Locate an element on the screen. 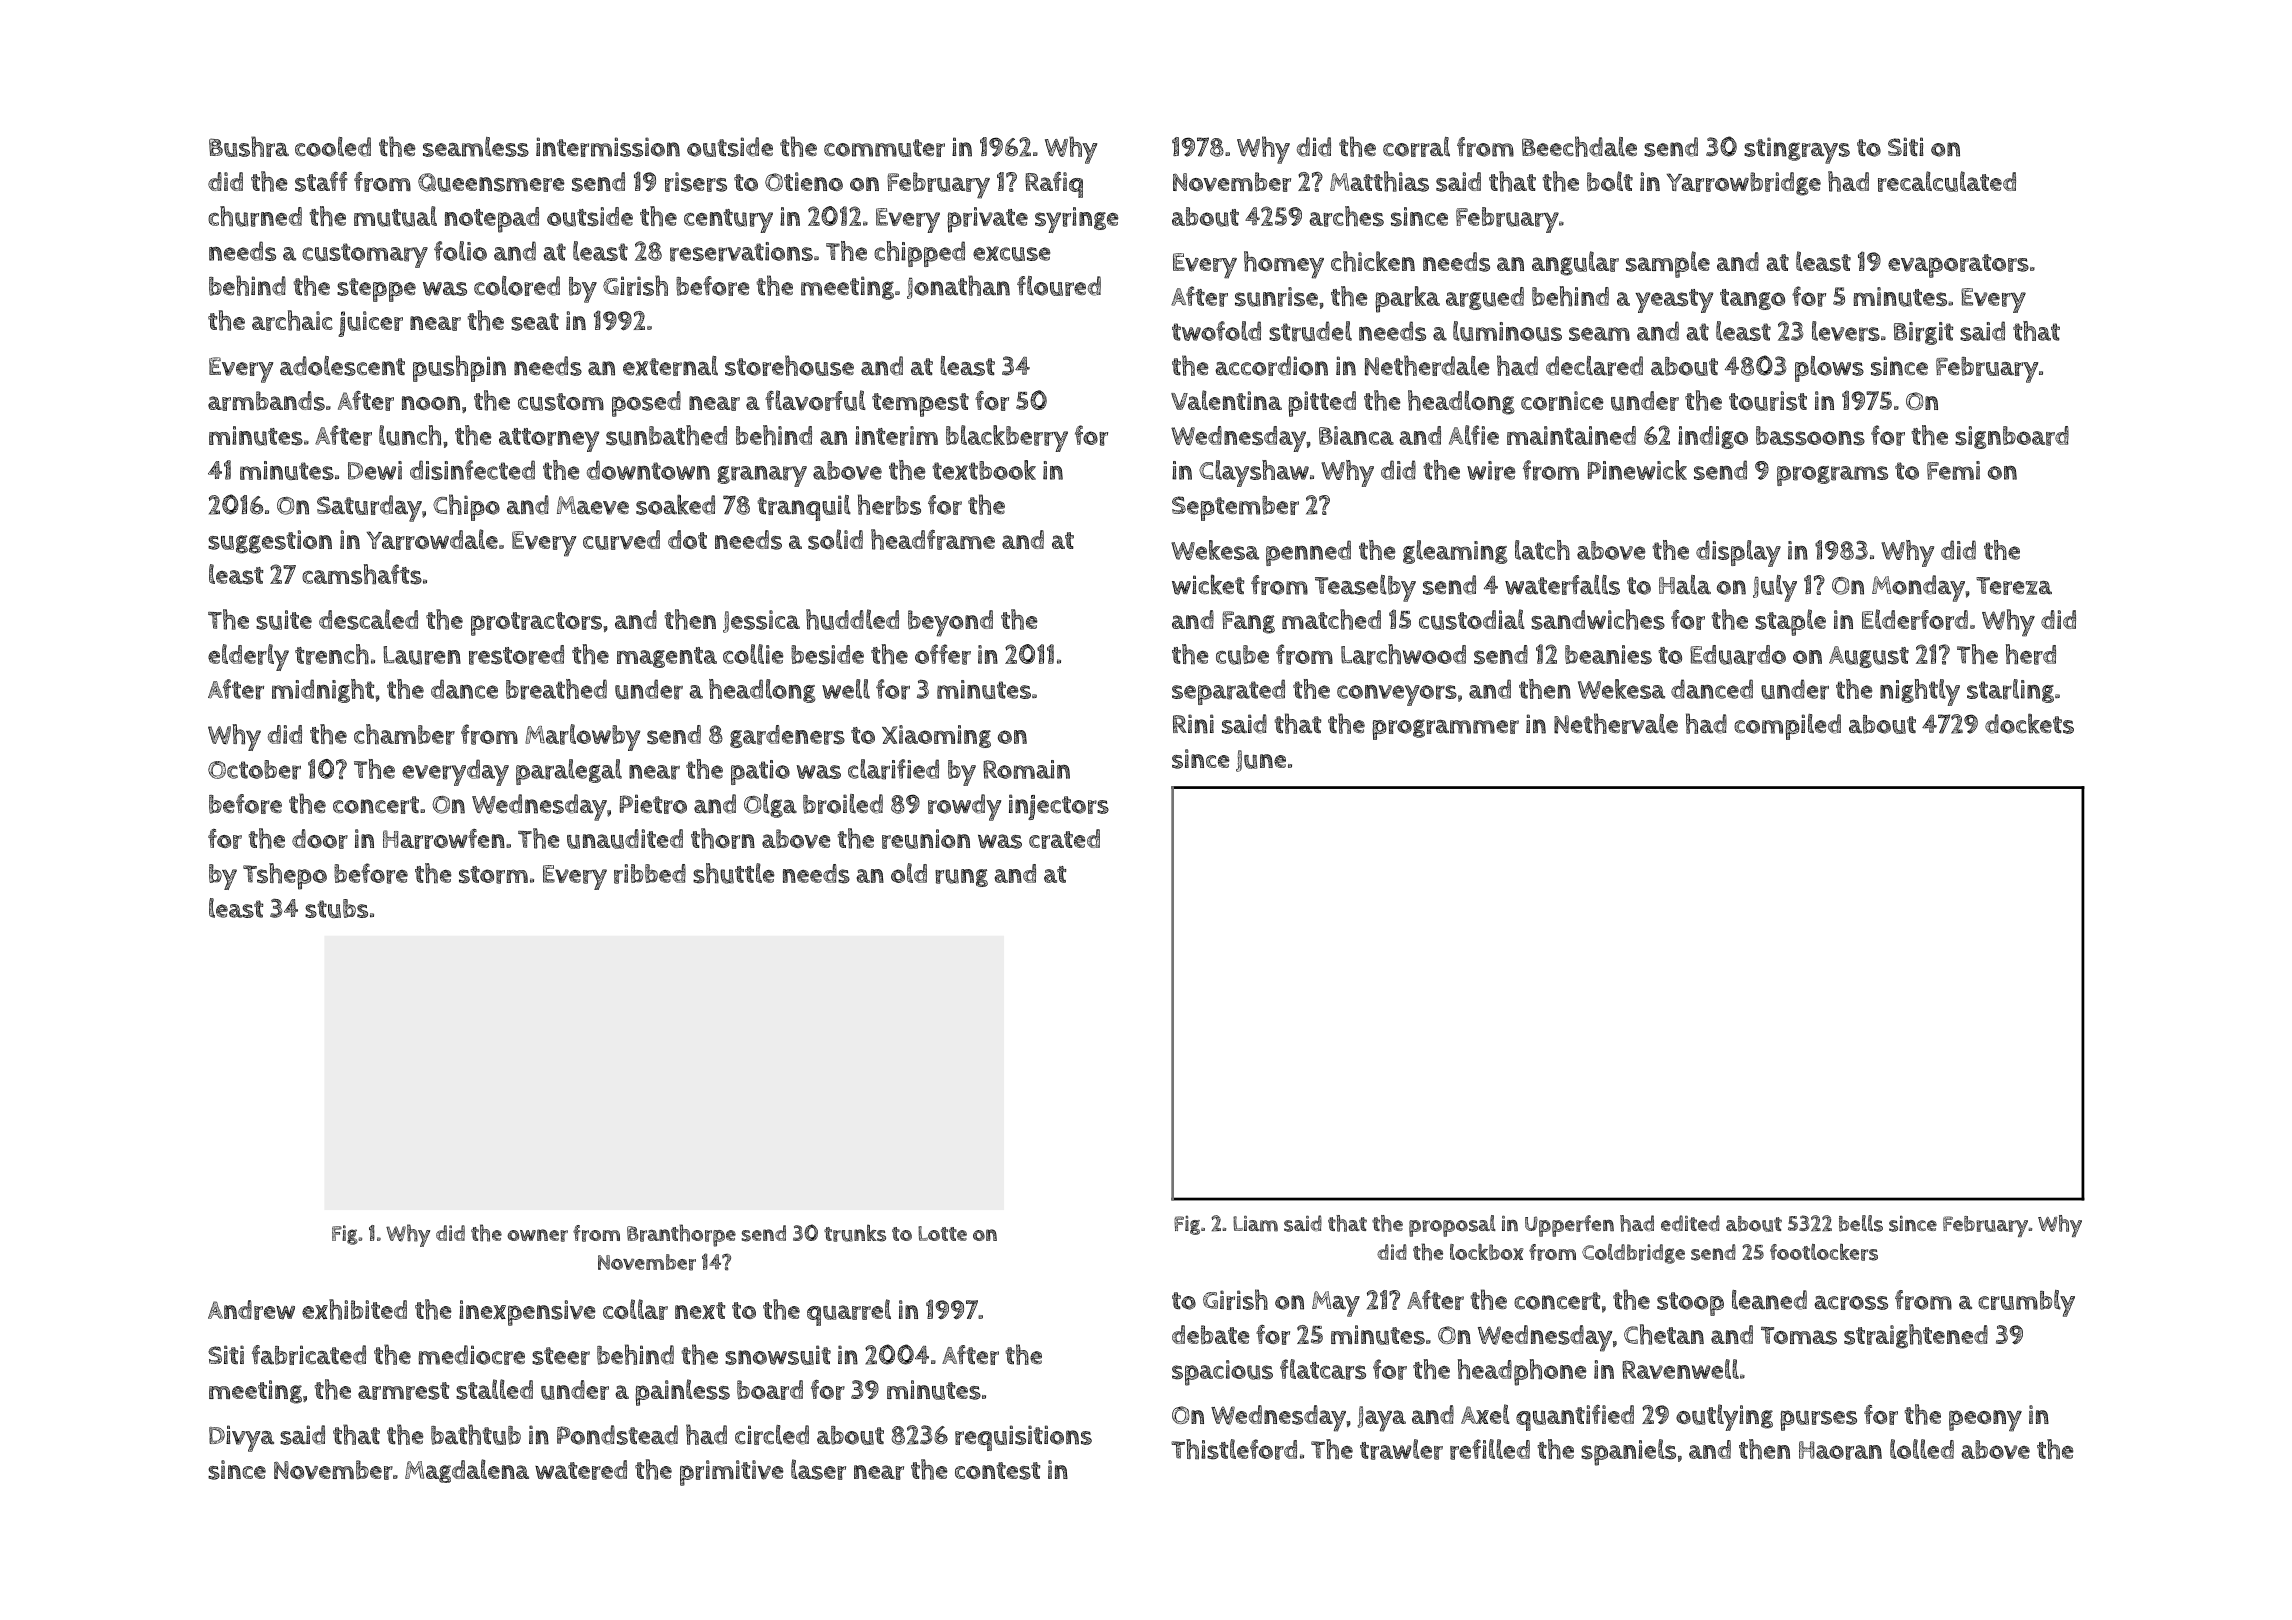 This screenshot has height=1620, width=2292. elderly is located at coordinates (248, 657).
